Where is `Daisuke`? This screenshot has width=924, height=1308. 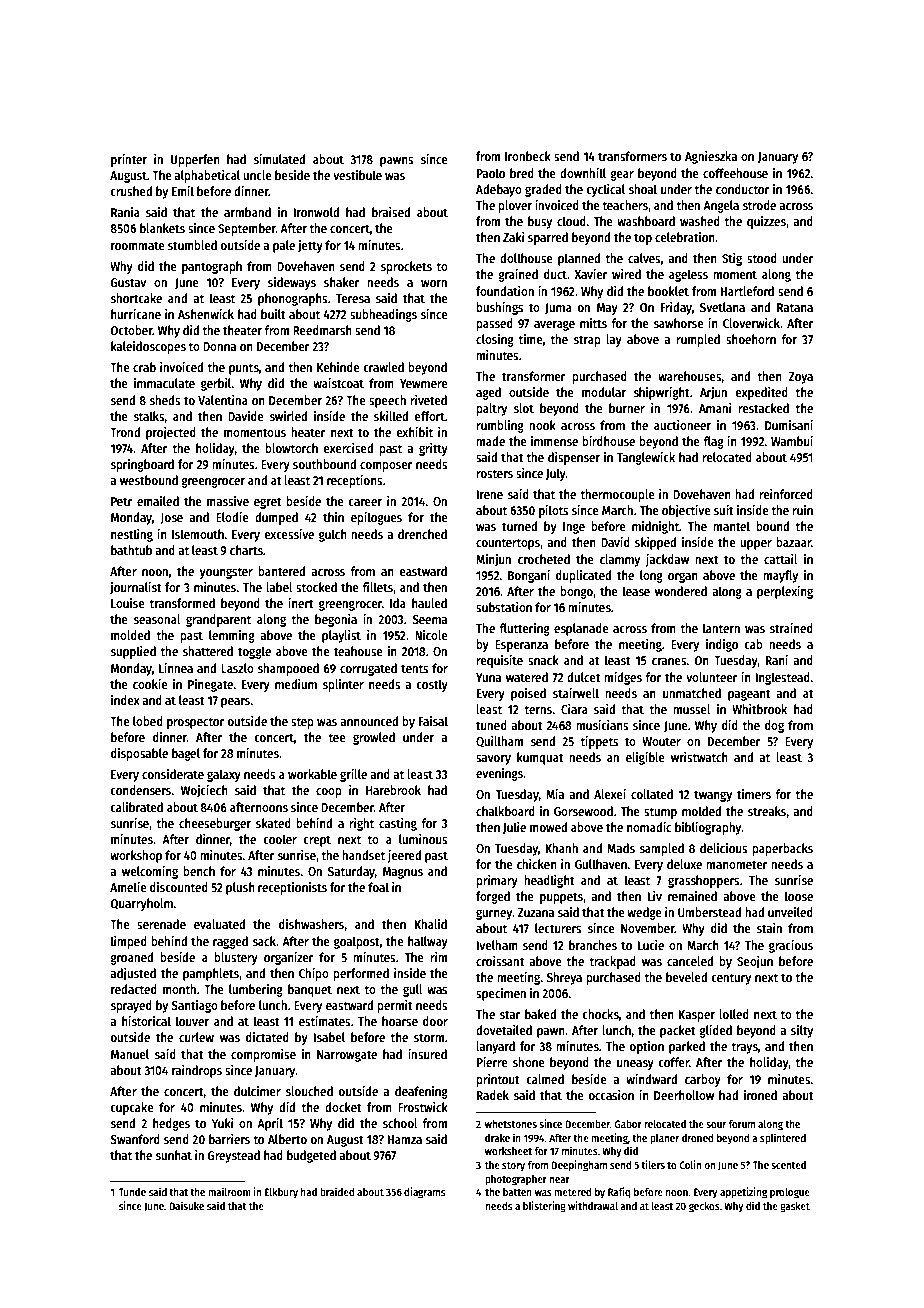 Daisuke is located at coordinates (186, 1205).
